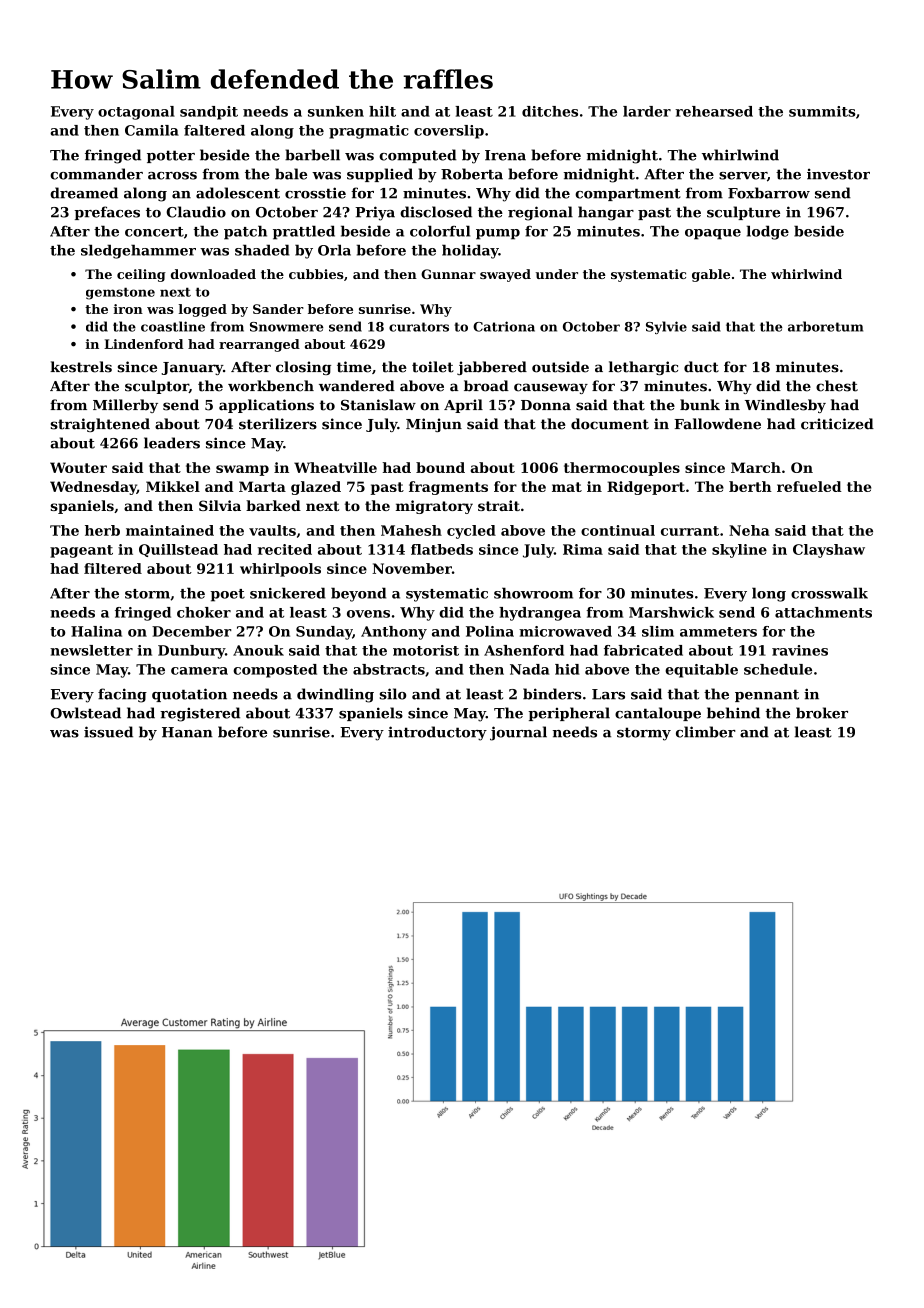 This document has width=924, height=1308. I want to click on gable, so click(711, 275).
